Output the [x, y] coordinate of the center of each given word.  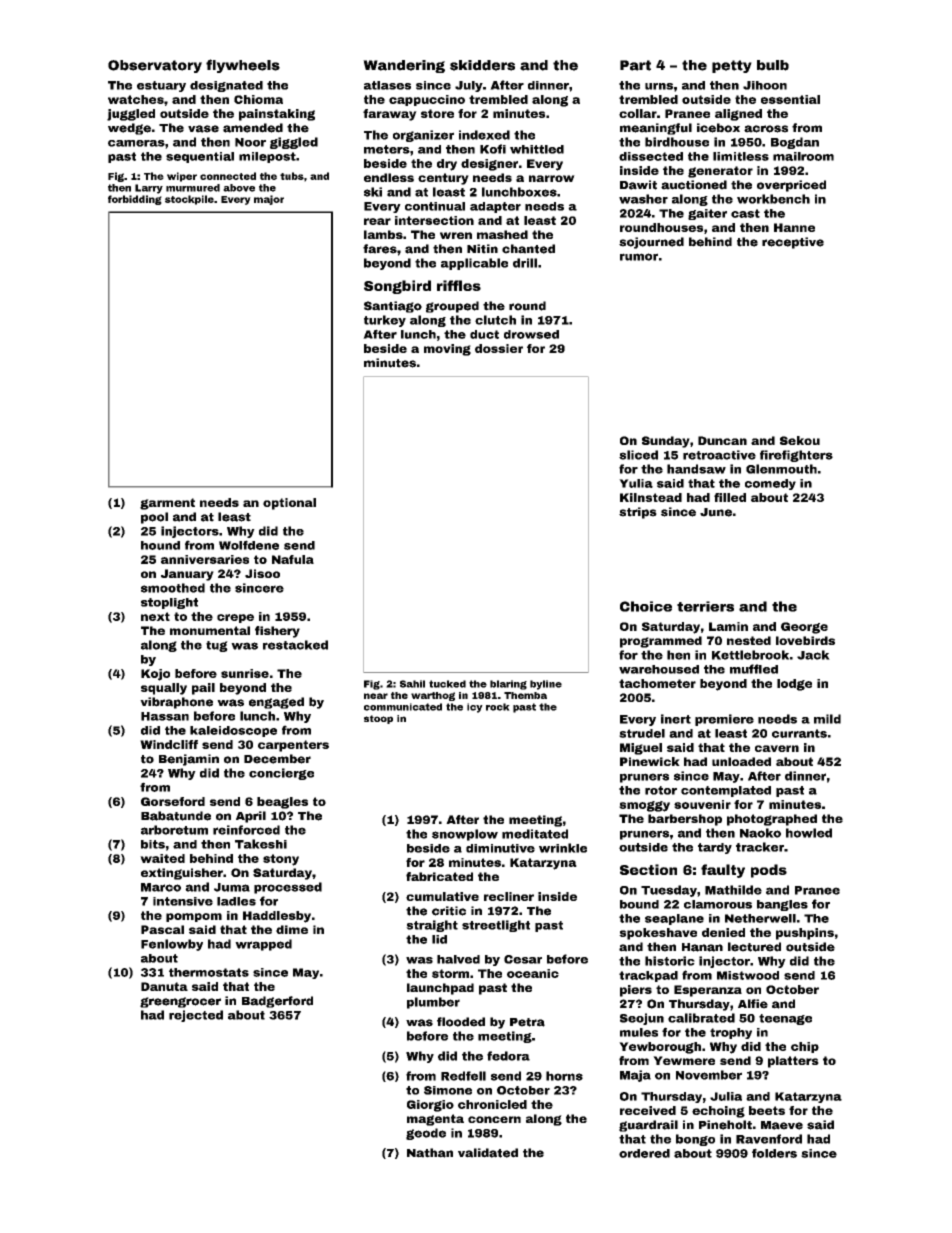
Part [635, 65]
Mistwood [748, 975]
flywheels [243, 66]
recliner [509, 896]
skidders [482, 65]
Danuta [164, 986]
